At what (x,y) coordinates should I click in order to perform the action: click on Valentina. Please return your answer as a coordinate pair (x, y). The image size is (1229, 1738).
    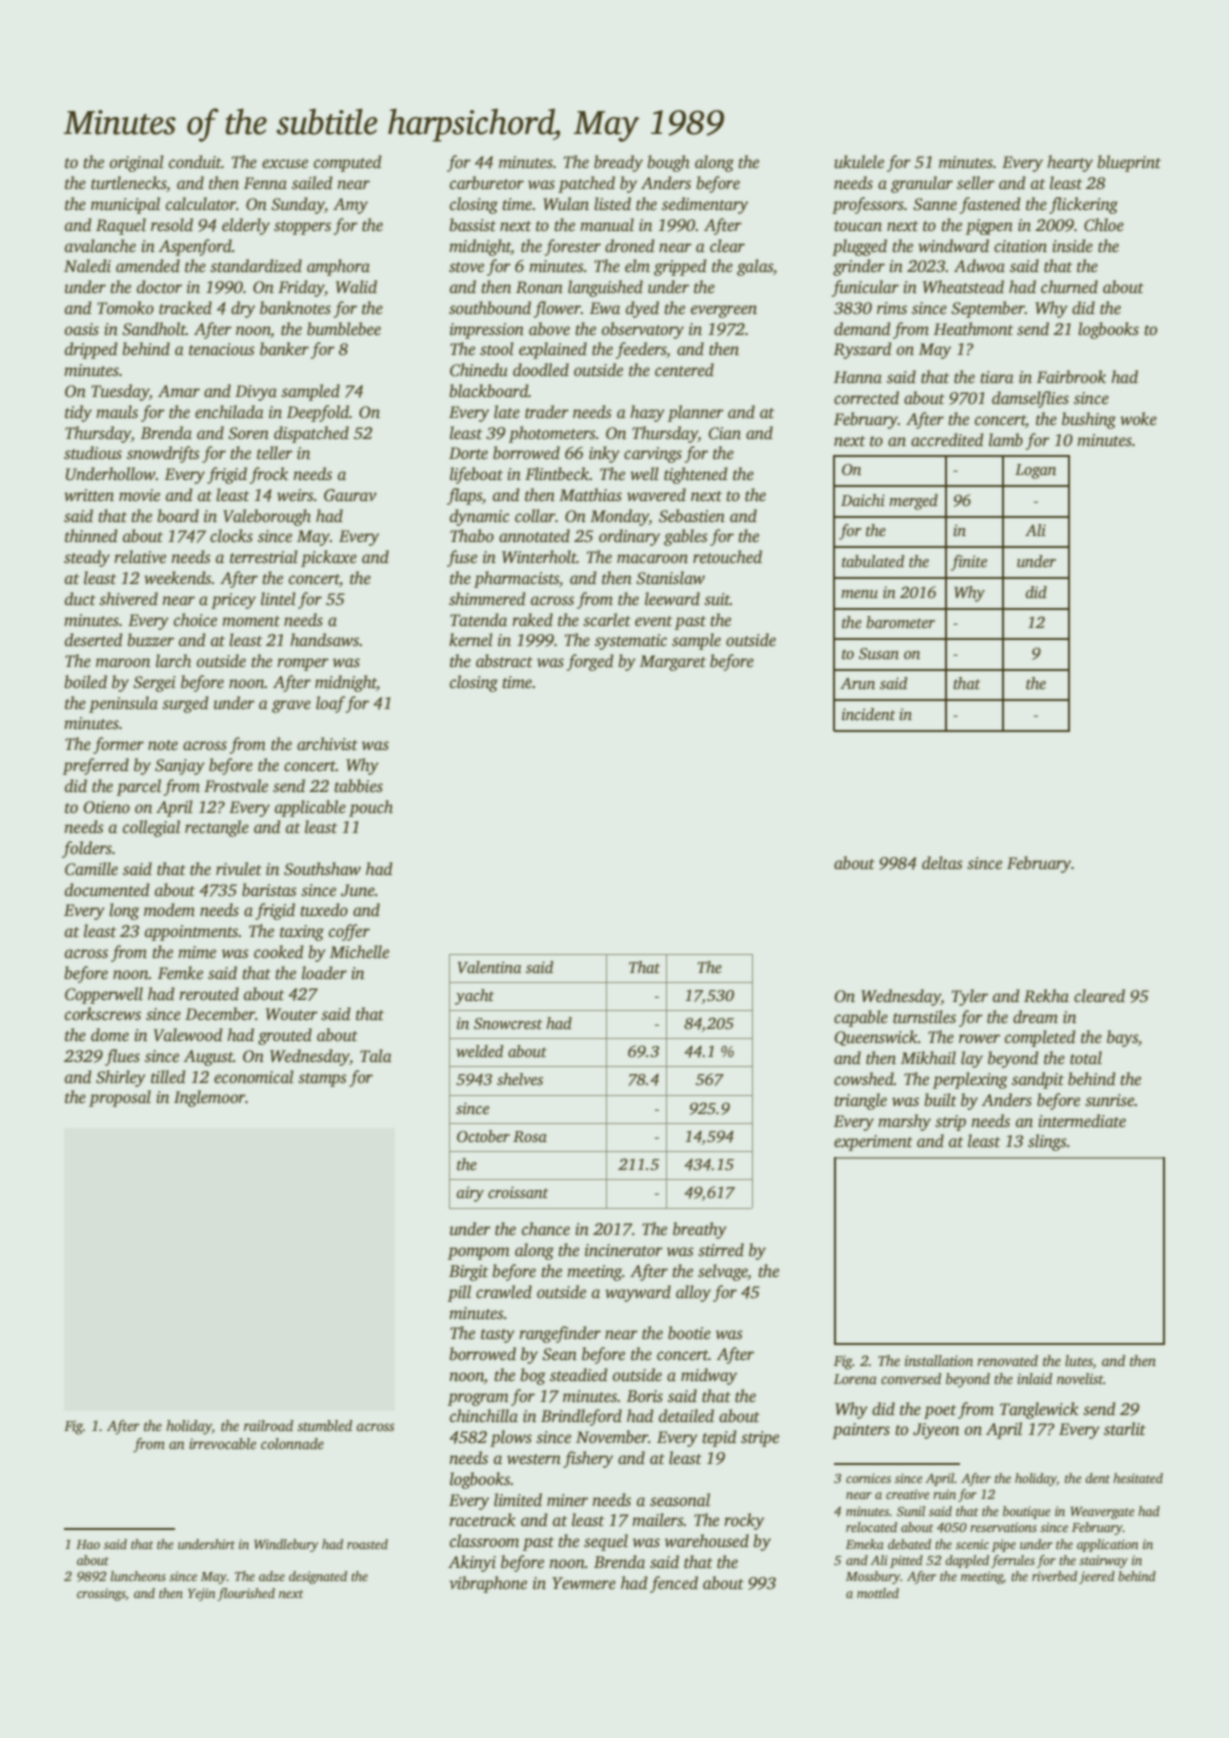
    Looking at the image, I should click on (490, 967).
